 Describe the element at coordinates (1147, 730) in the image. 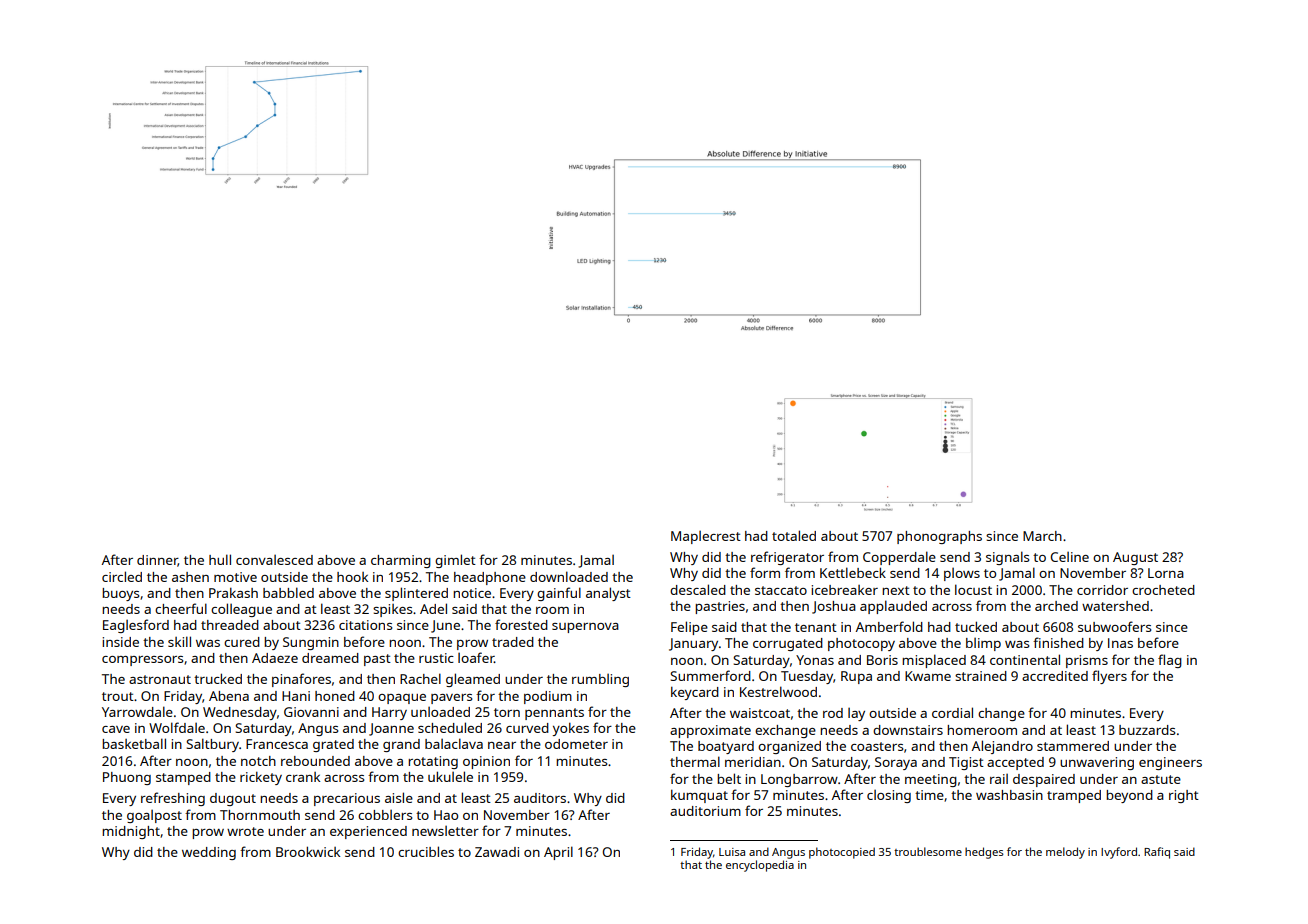

I see `buzzards` at that location.
